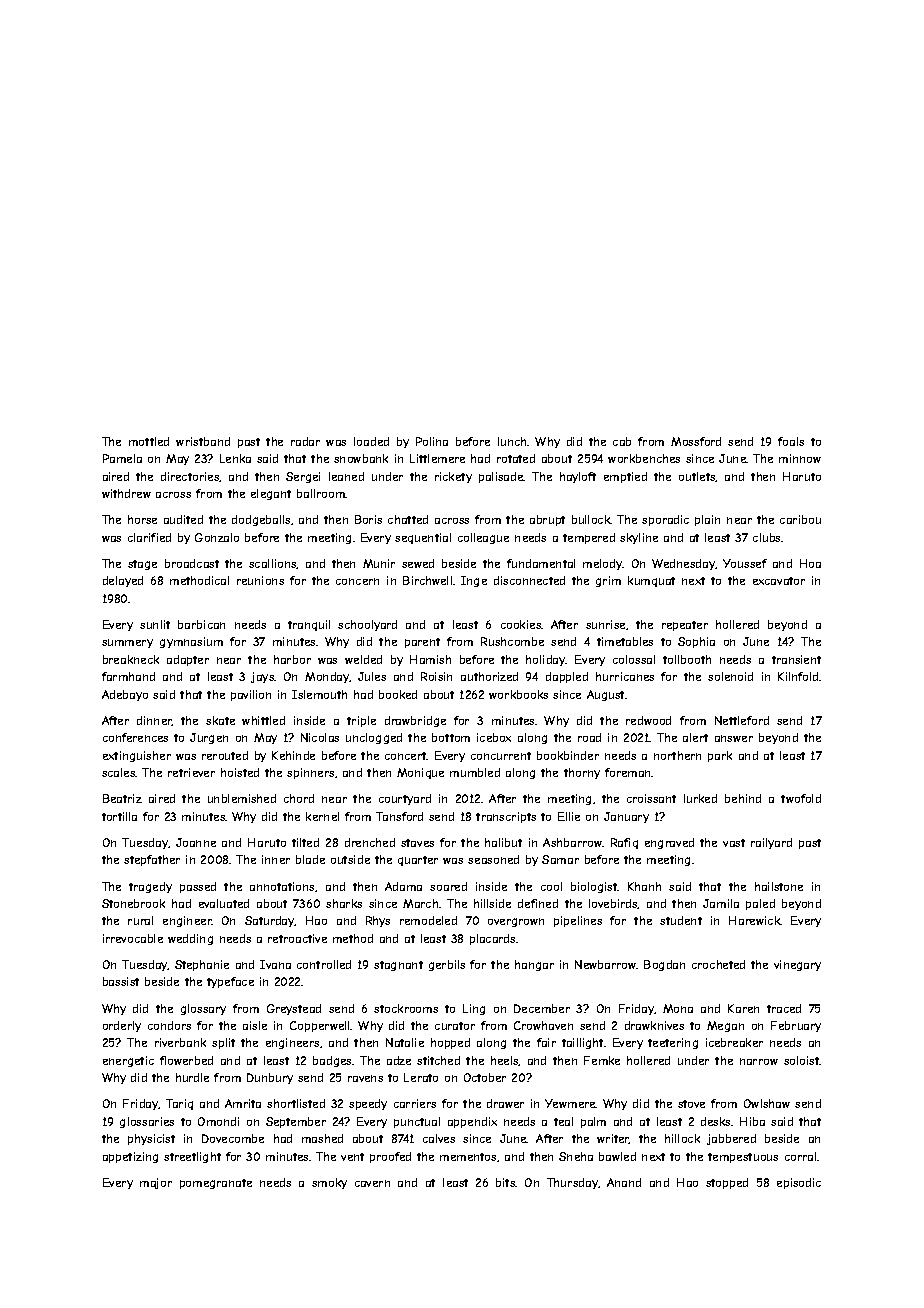  I want to click on fair, so click(546, 1042).
